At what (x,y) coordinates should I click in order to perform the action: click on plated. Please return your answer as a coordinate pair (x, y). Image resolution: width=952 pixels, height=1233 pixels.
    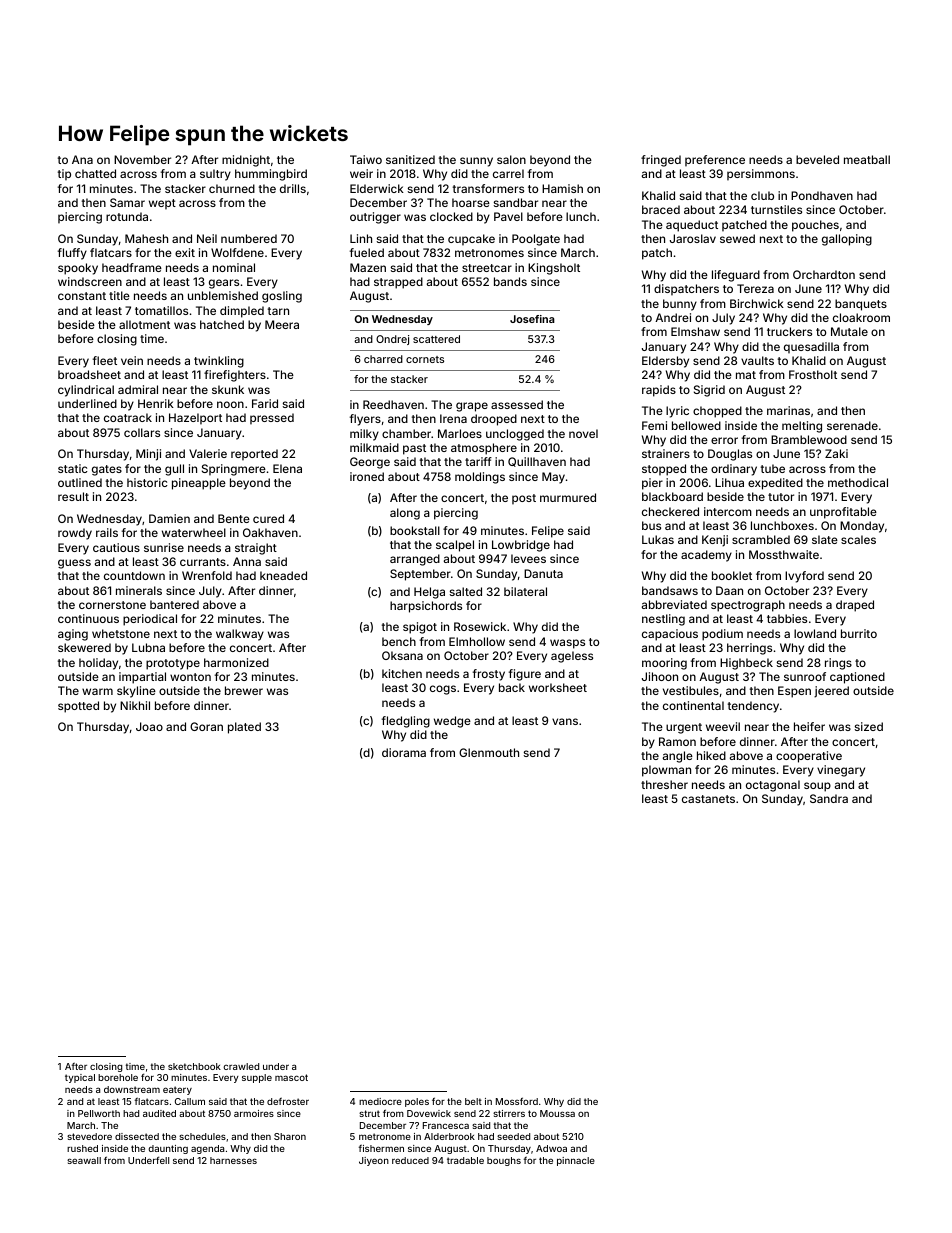
    Looking at the image, I should click on (244, 728).
